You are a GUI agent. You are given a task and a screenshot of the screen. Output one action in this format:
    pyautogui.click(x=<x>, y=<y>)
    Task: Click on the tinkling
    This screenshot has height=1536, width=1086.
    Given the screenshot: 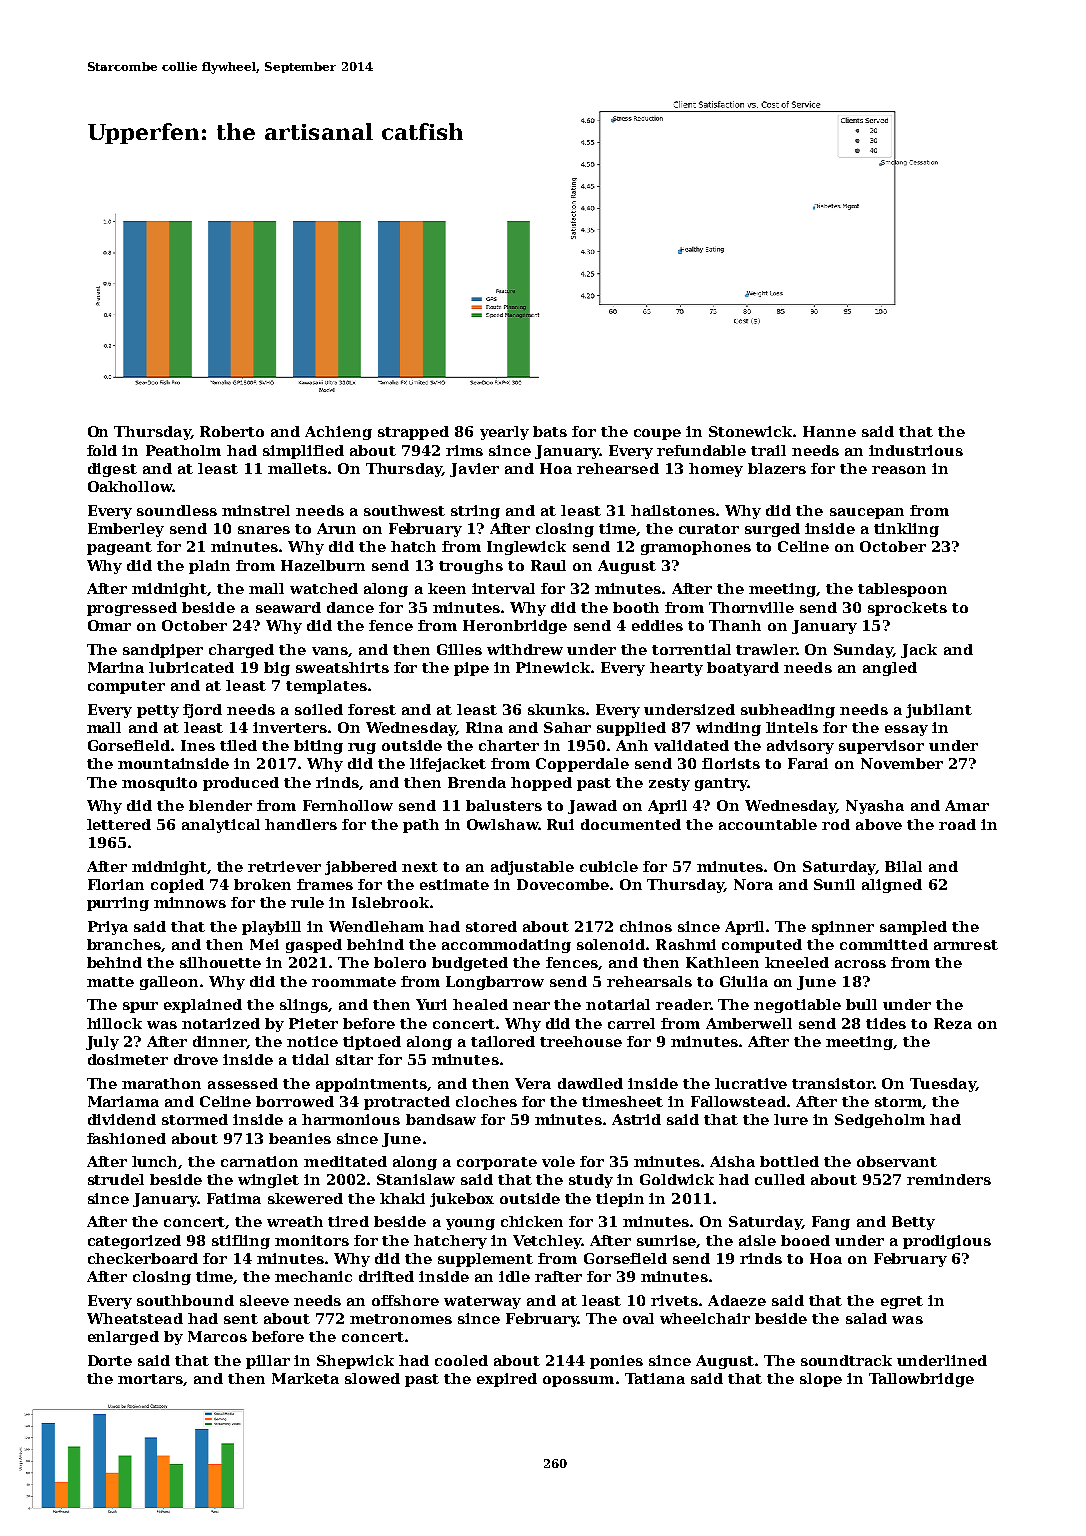 What is the action you would take?
    pyautogui.click(x=906, y=530)
